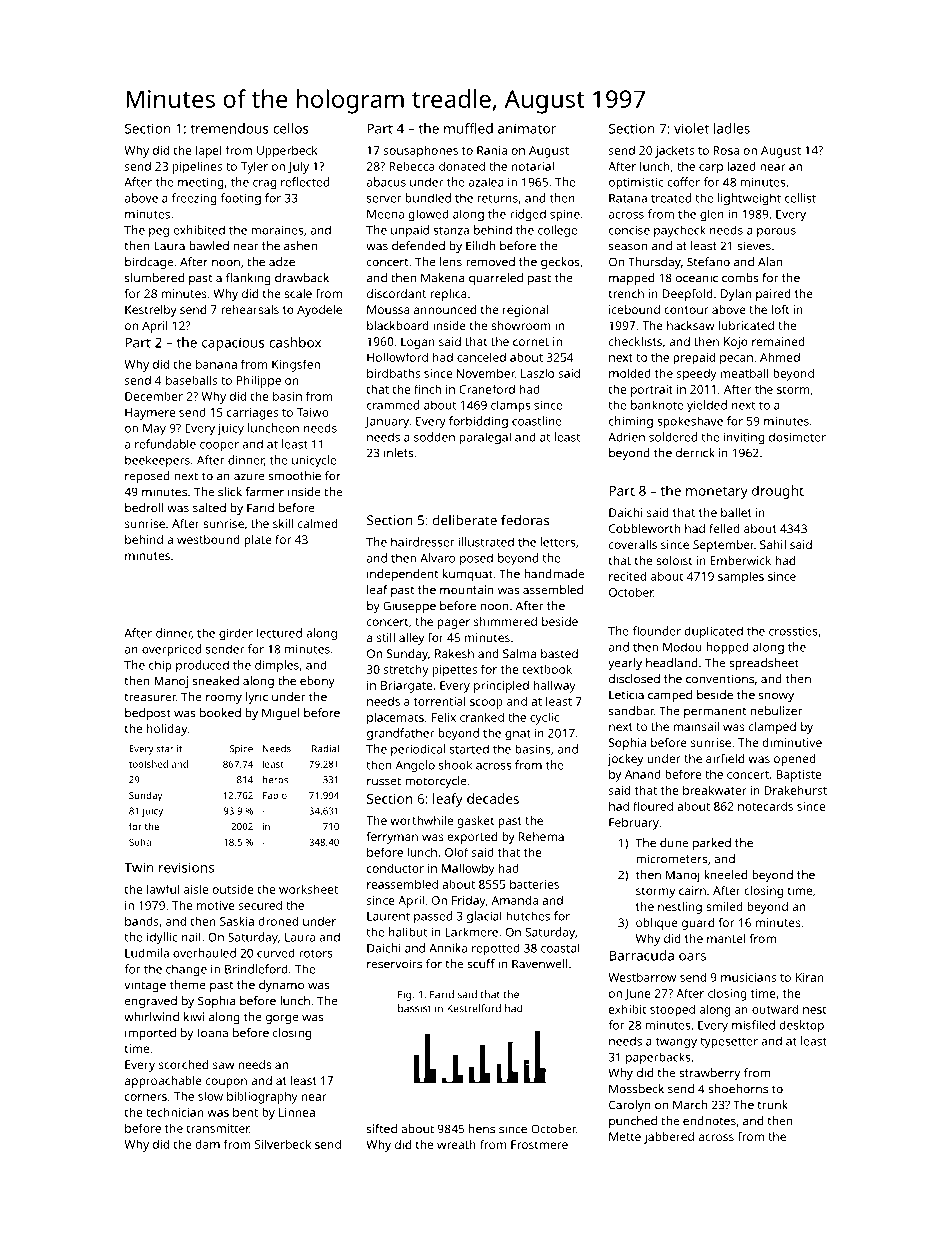 The width and height of the document is (952, 1233). Describe the element at coordinates (305, 182) in the document. I see `reflected` at that location.
